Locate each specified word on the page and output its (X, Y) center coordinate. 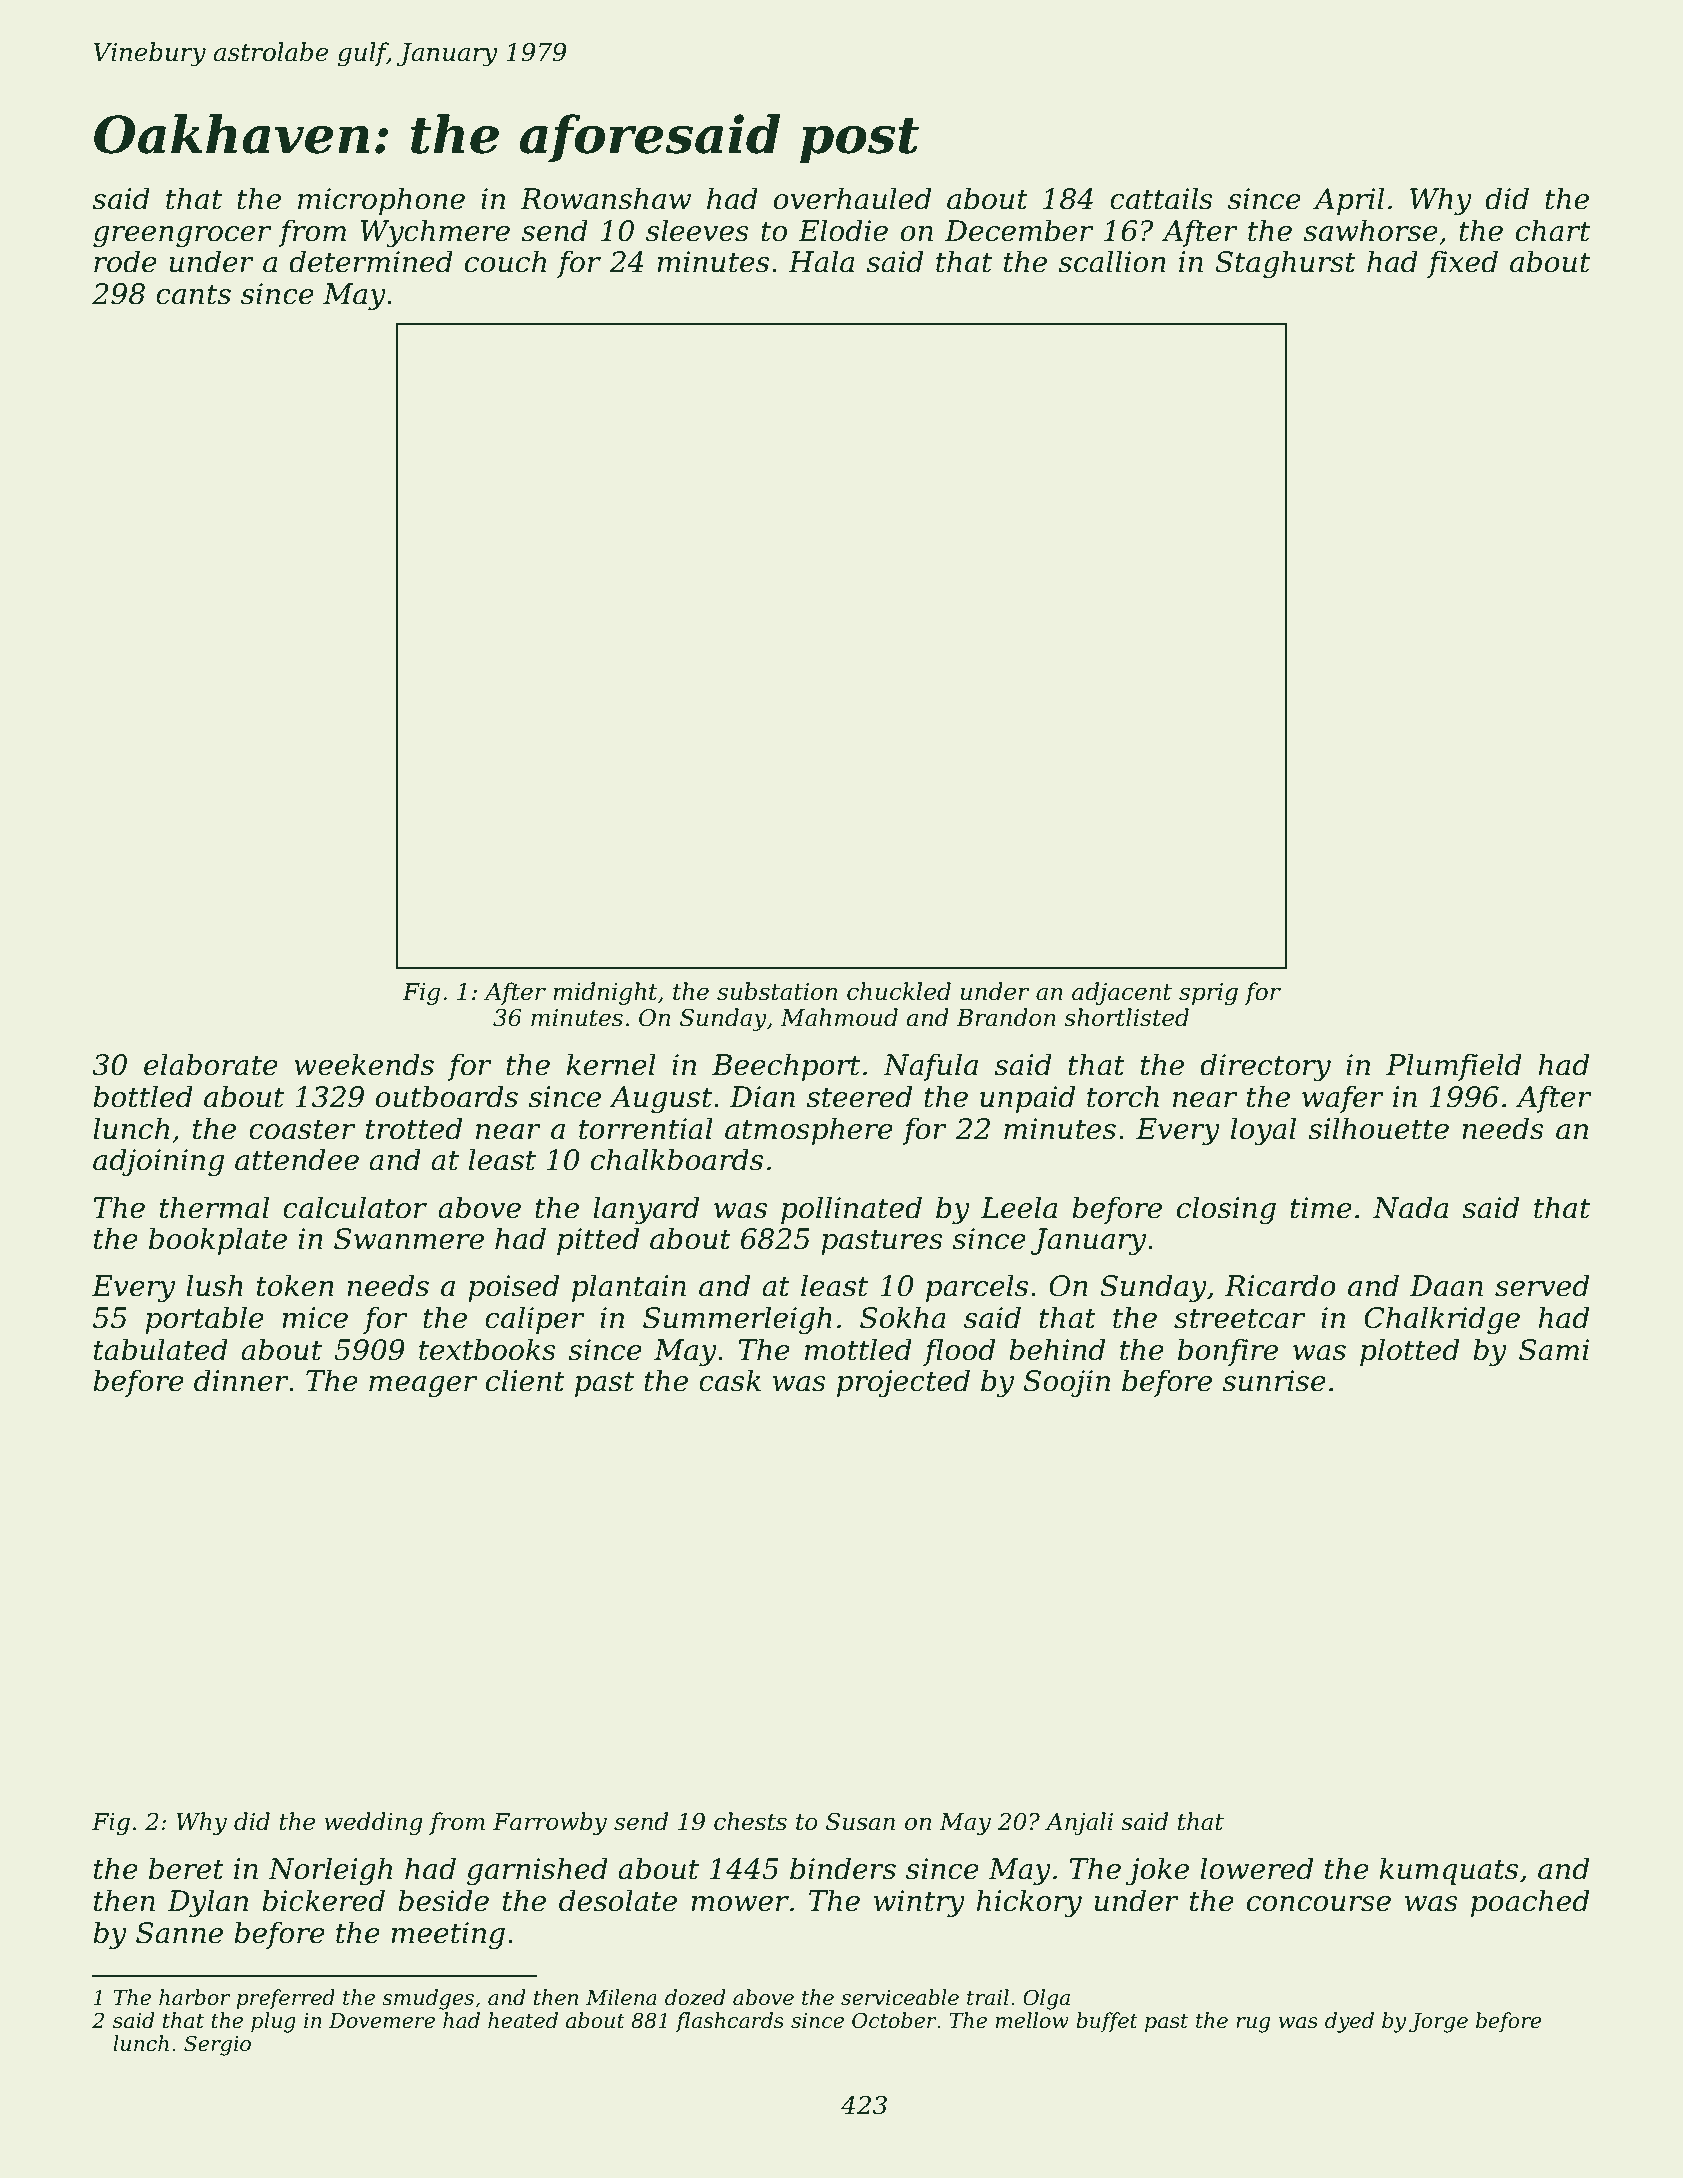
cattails (1161, 198)
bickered (323, 1900)
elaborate (211, 1064)
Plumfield (1454, 1067)
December (1019, 230)
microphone (381, 201)
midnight (605, 993)
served (1542, 1285)
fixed (1462, 264)
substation (777, 991)
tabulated (161, 1349)
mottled (858, 1349)
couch (505, 261)
